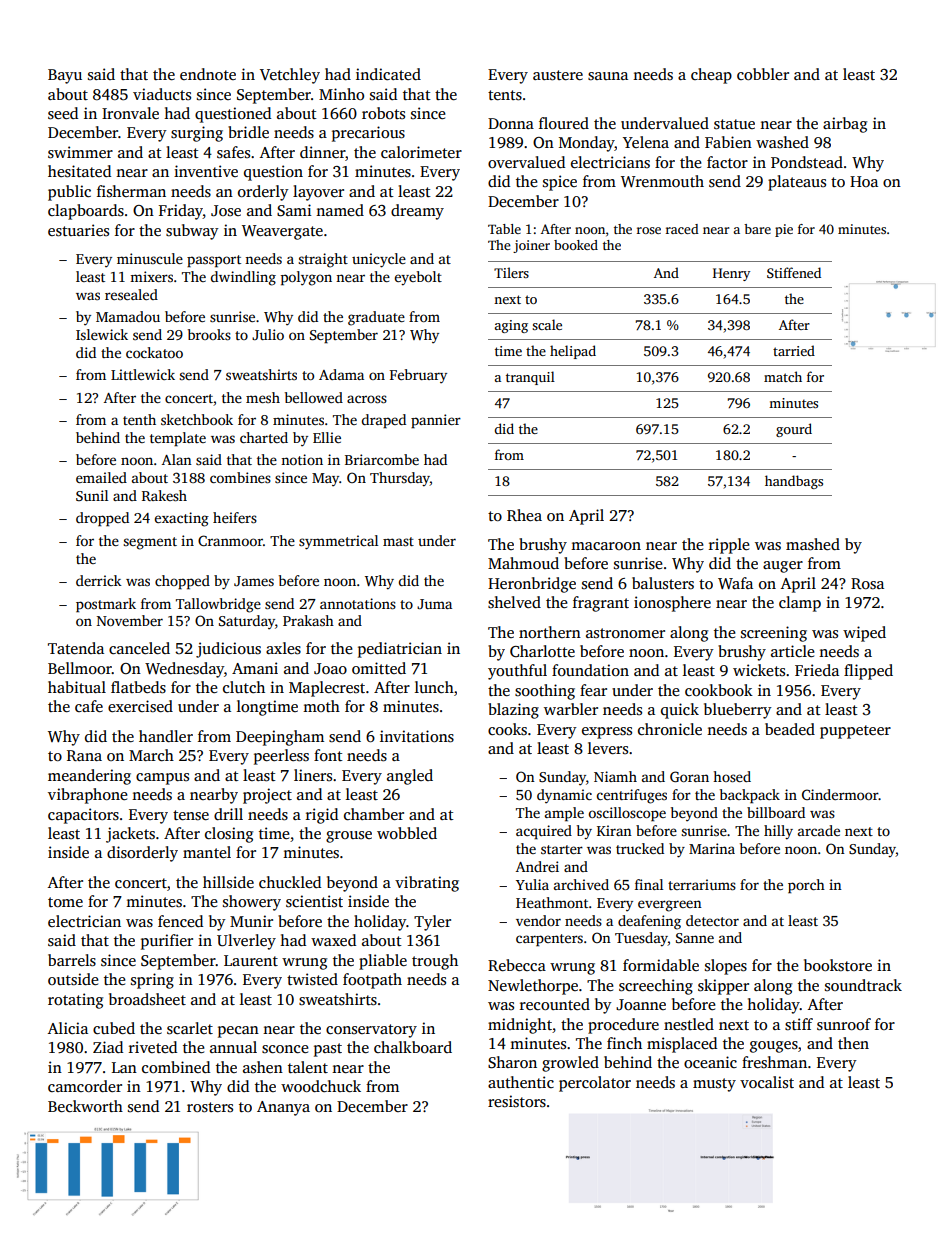 The height and width of the page is (1233, 952). I want to click on Bayu, so click(65, 76).
